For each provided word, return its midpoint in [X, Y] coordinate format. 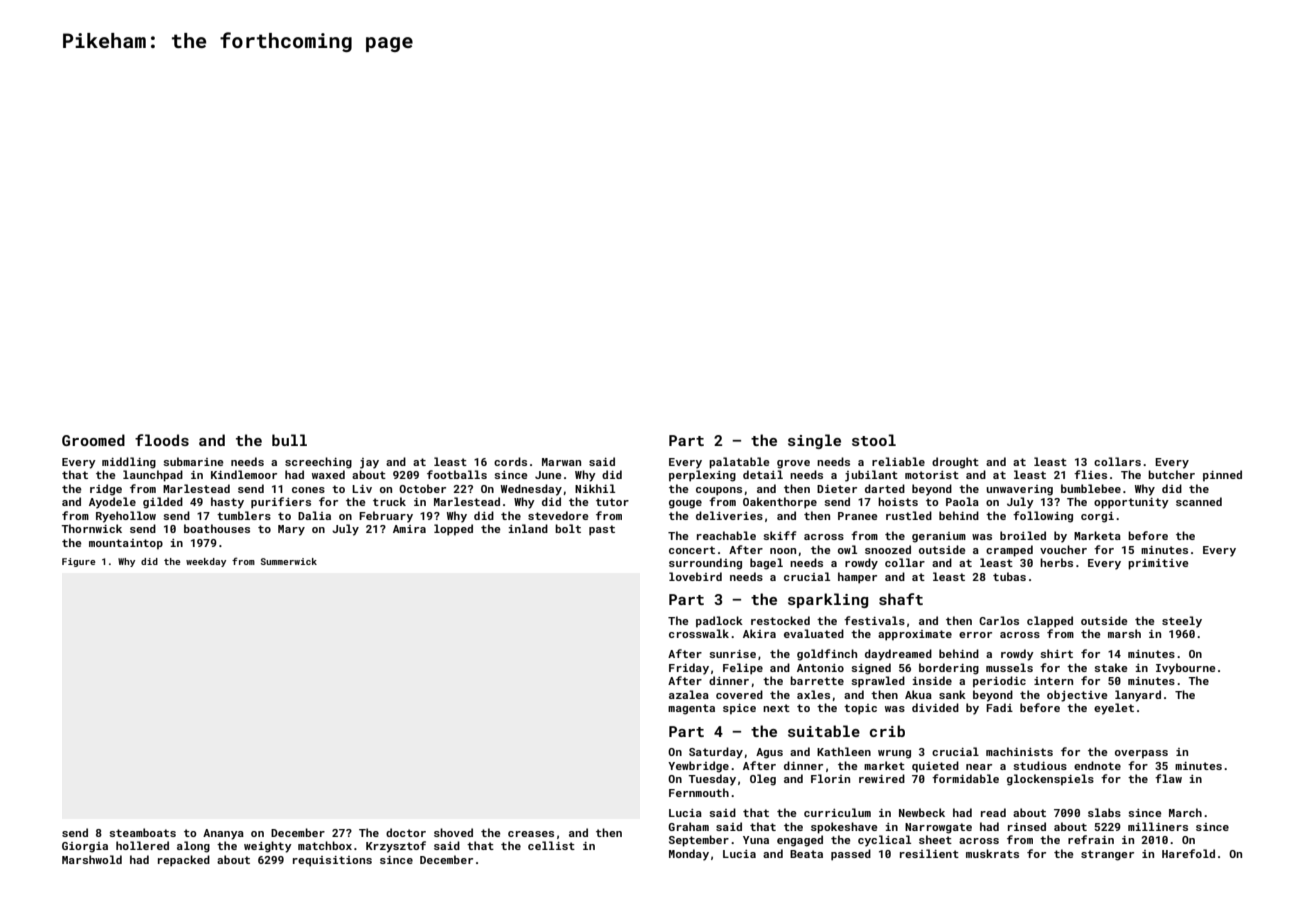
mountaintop [126, 544]
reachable [726, 535]
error [975, 635]
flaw [1168, 778]
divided [935, 707]
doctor [406, 832]
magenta [691, 709]
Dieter [837, 489]
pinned [1222, 476]
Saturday [716, 753]
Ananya [223, 834]
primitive [1158, 564]
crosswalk [699, 633]
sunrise [732, 654]
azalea [689, 694]
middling [129, 463]
